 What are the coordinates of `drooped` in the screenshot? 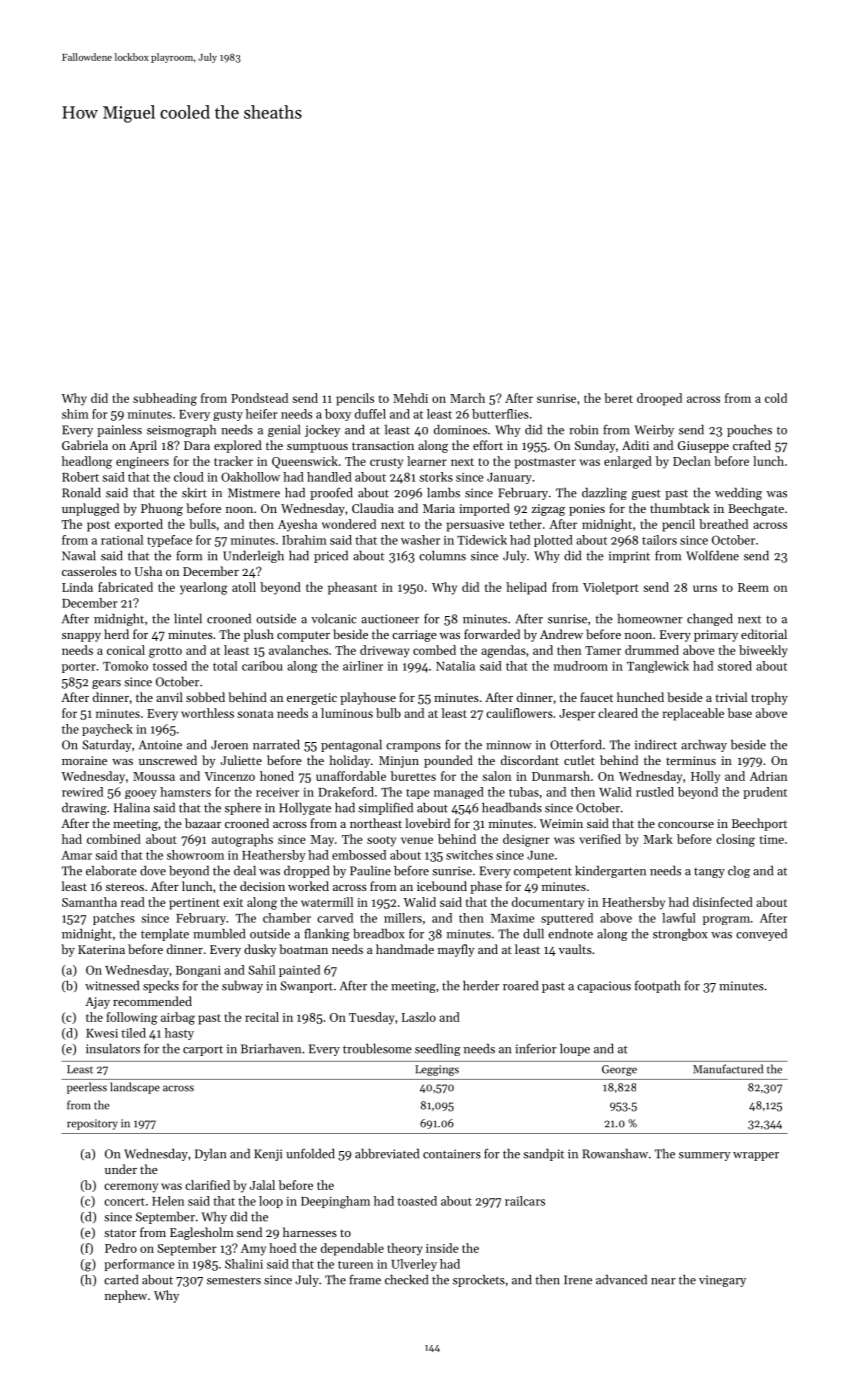 It's located at (659, 399).
